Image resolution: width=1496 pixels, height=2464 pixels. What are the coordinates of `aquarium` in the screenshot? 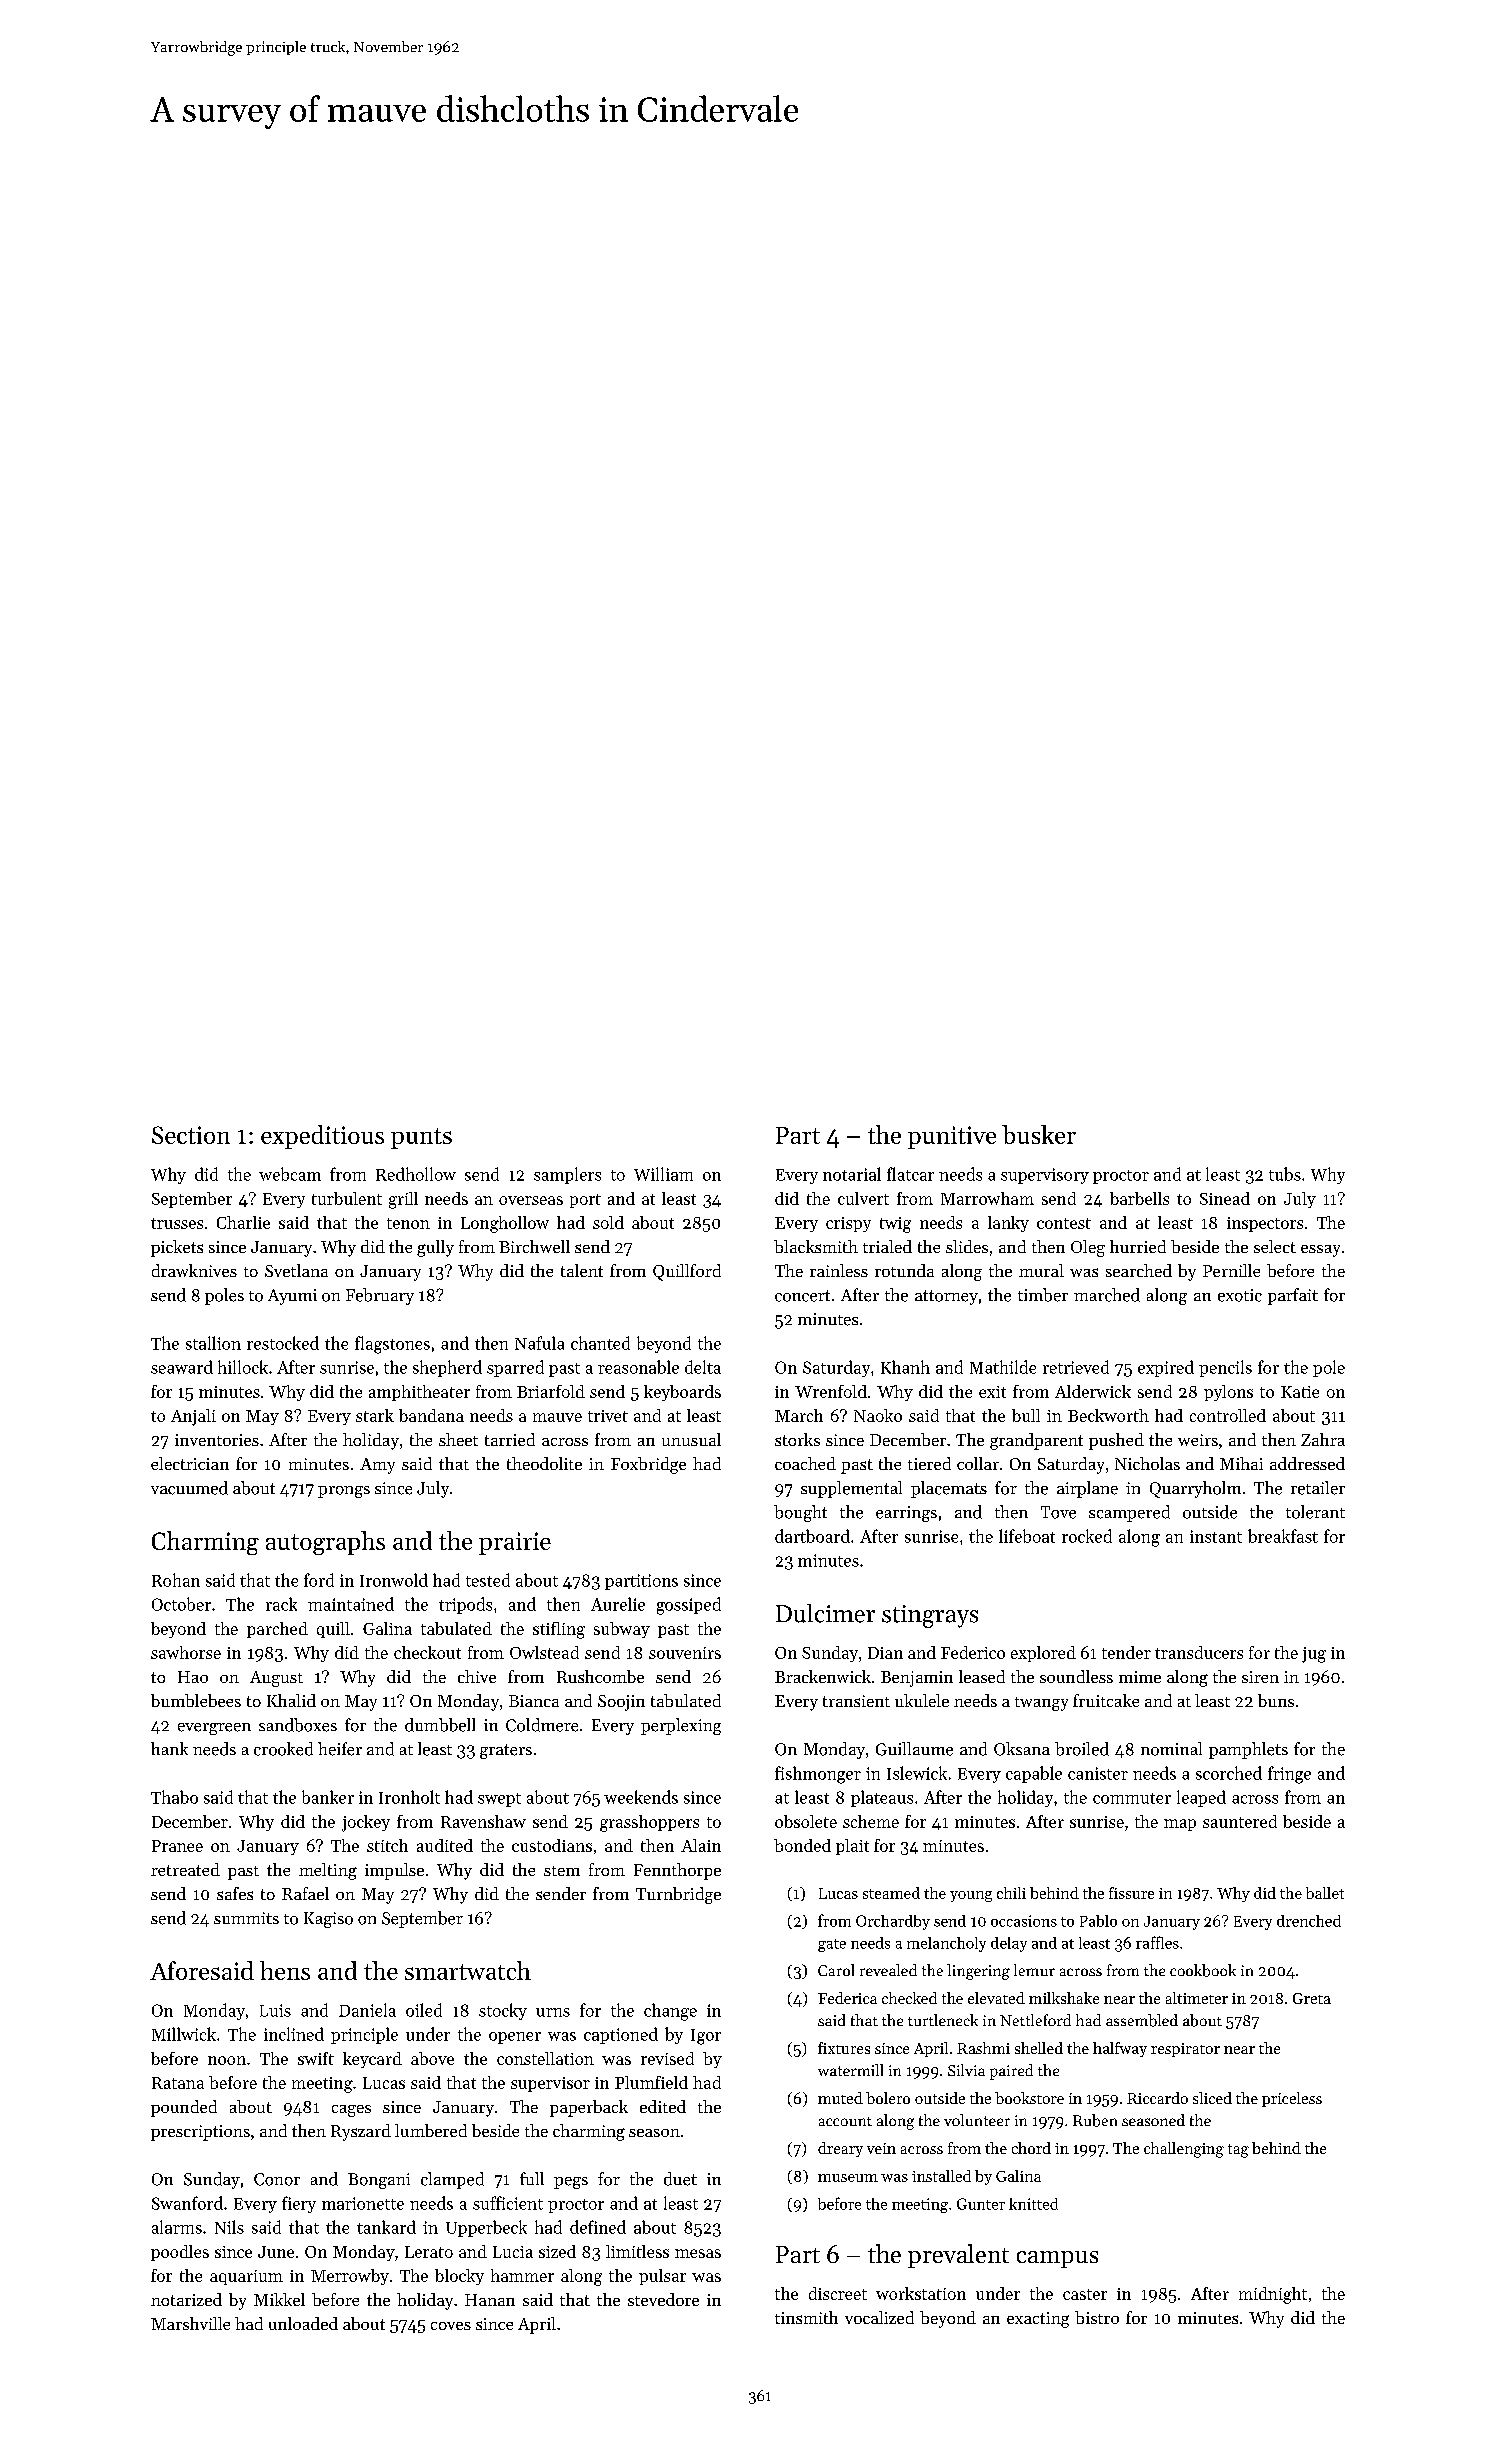 It's located at (246, 2277).
